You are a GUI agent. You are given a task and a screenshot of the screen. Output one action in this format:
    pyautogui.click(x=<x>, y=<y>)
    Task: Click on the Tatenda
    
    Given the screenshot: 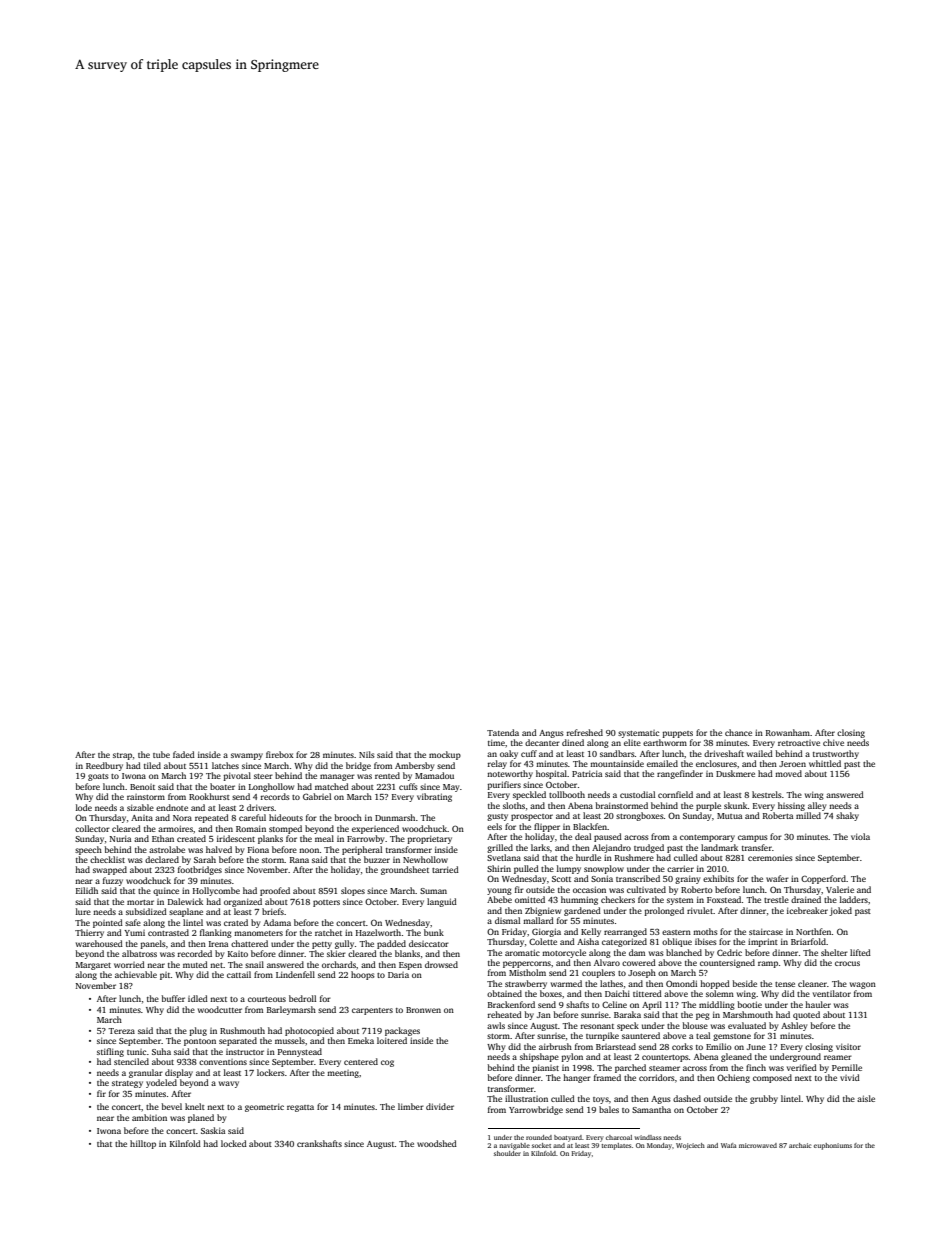 What is the action you would take?
    pyautogui.click(x=503, y=732)
